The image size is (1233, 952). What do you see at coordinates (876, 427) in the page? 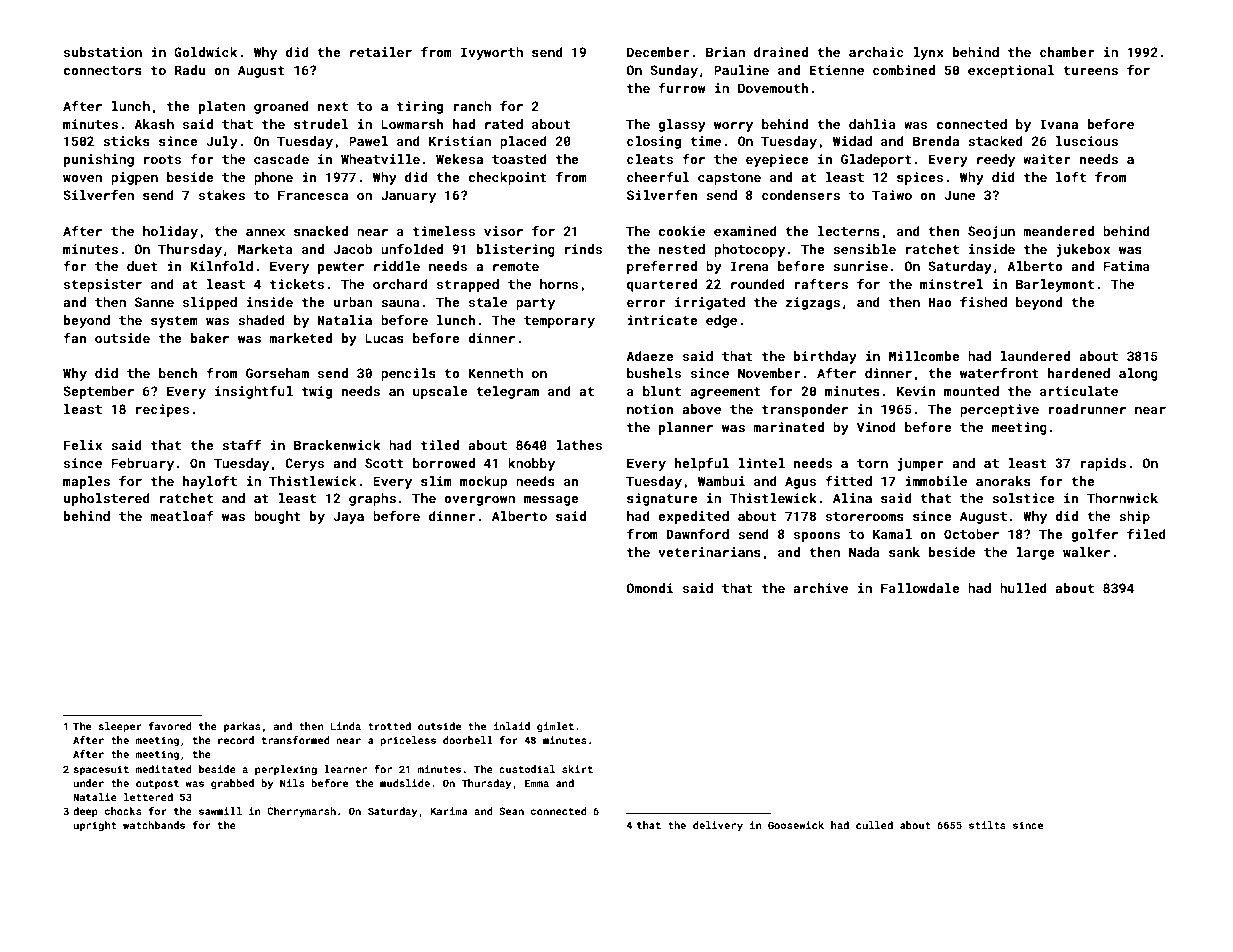
I see `Vinod` at bounding box center [876, 427].
